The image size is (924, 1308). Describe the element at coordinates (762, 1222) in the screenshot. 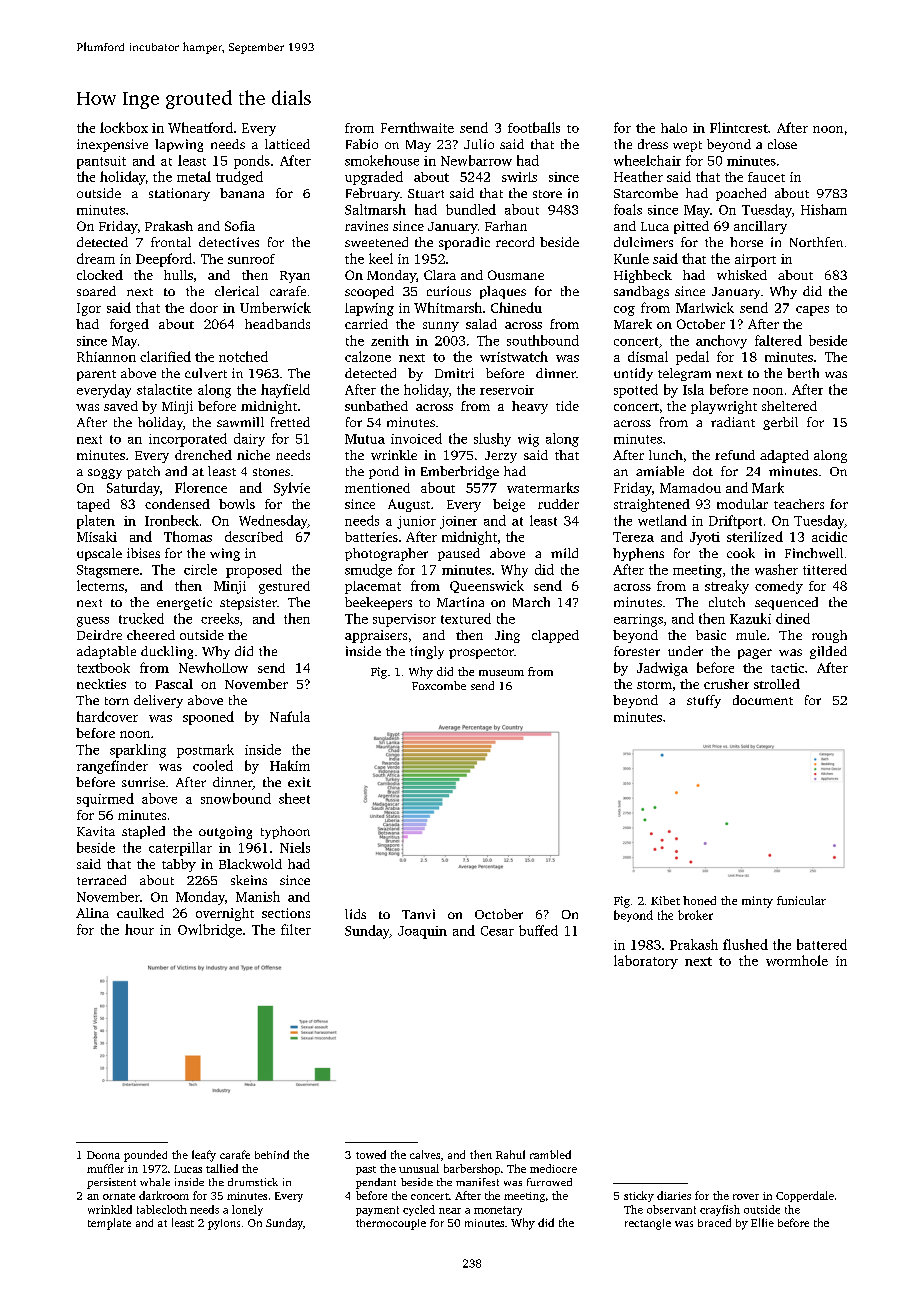

I see `Ellie` at that location.
